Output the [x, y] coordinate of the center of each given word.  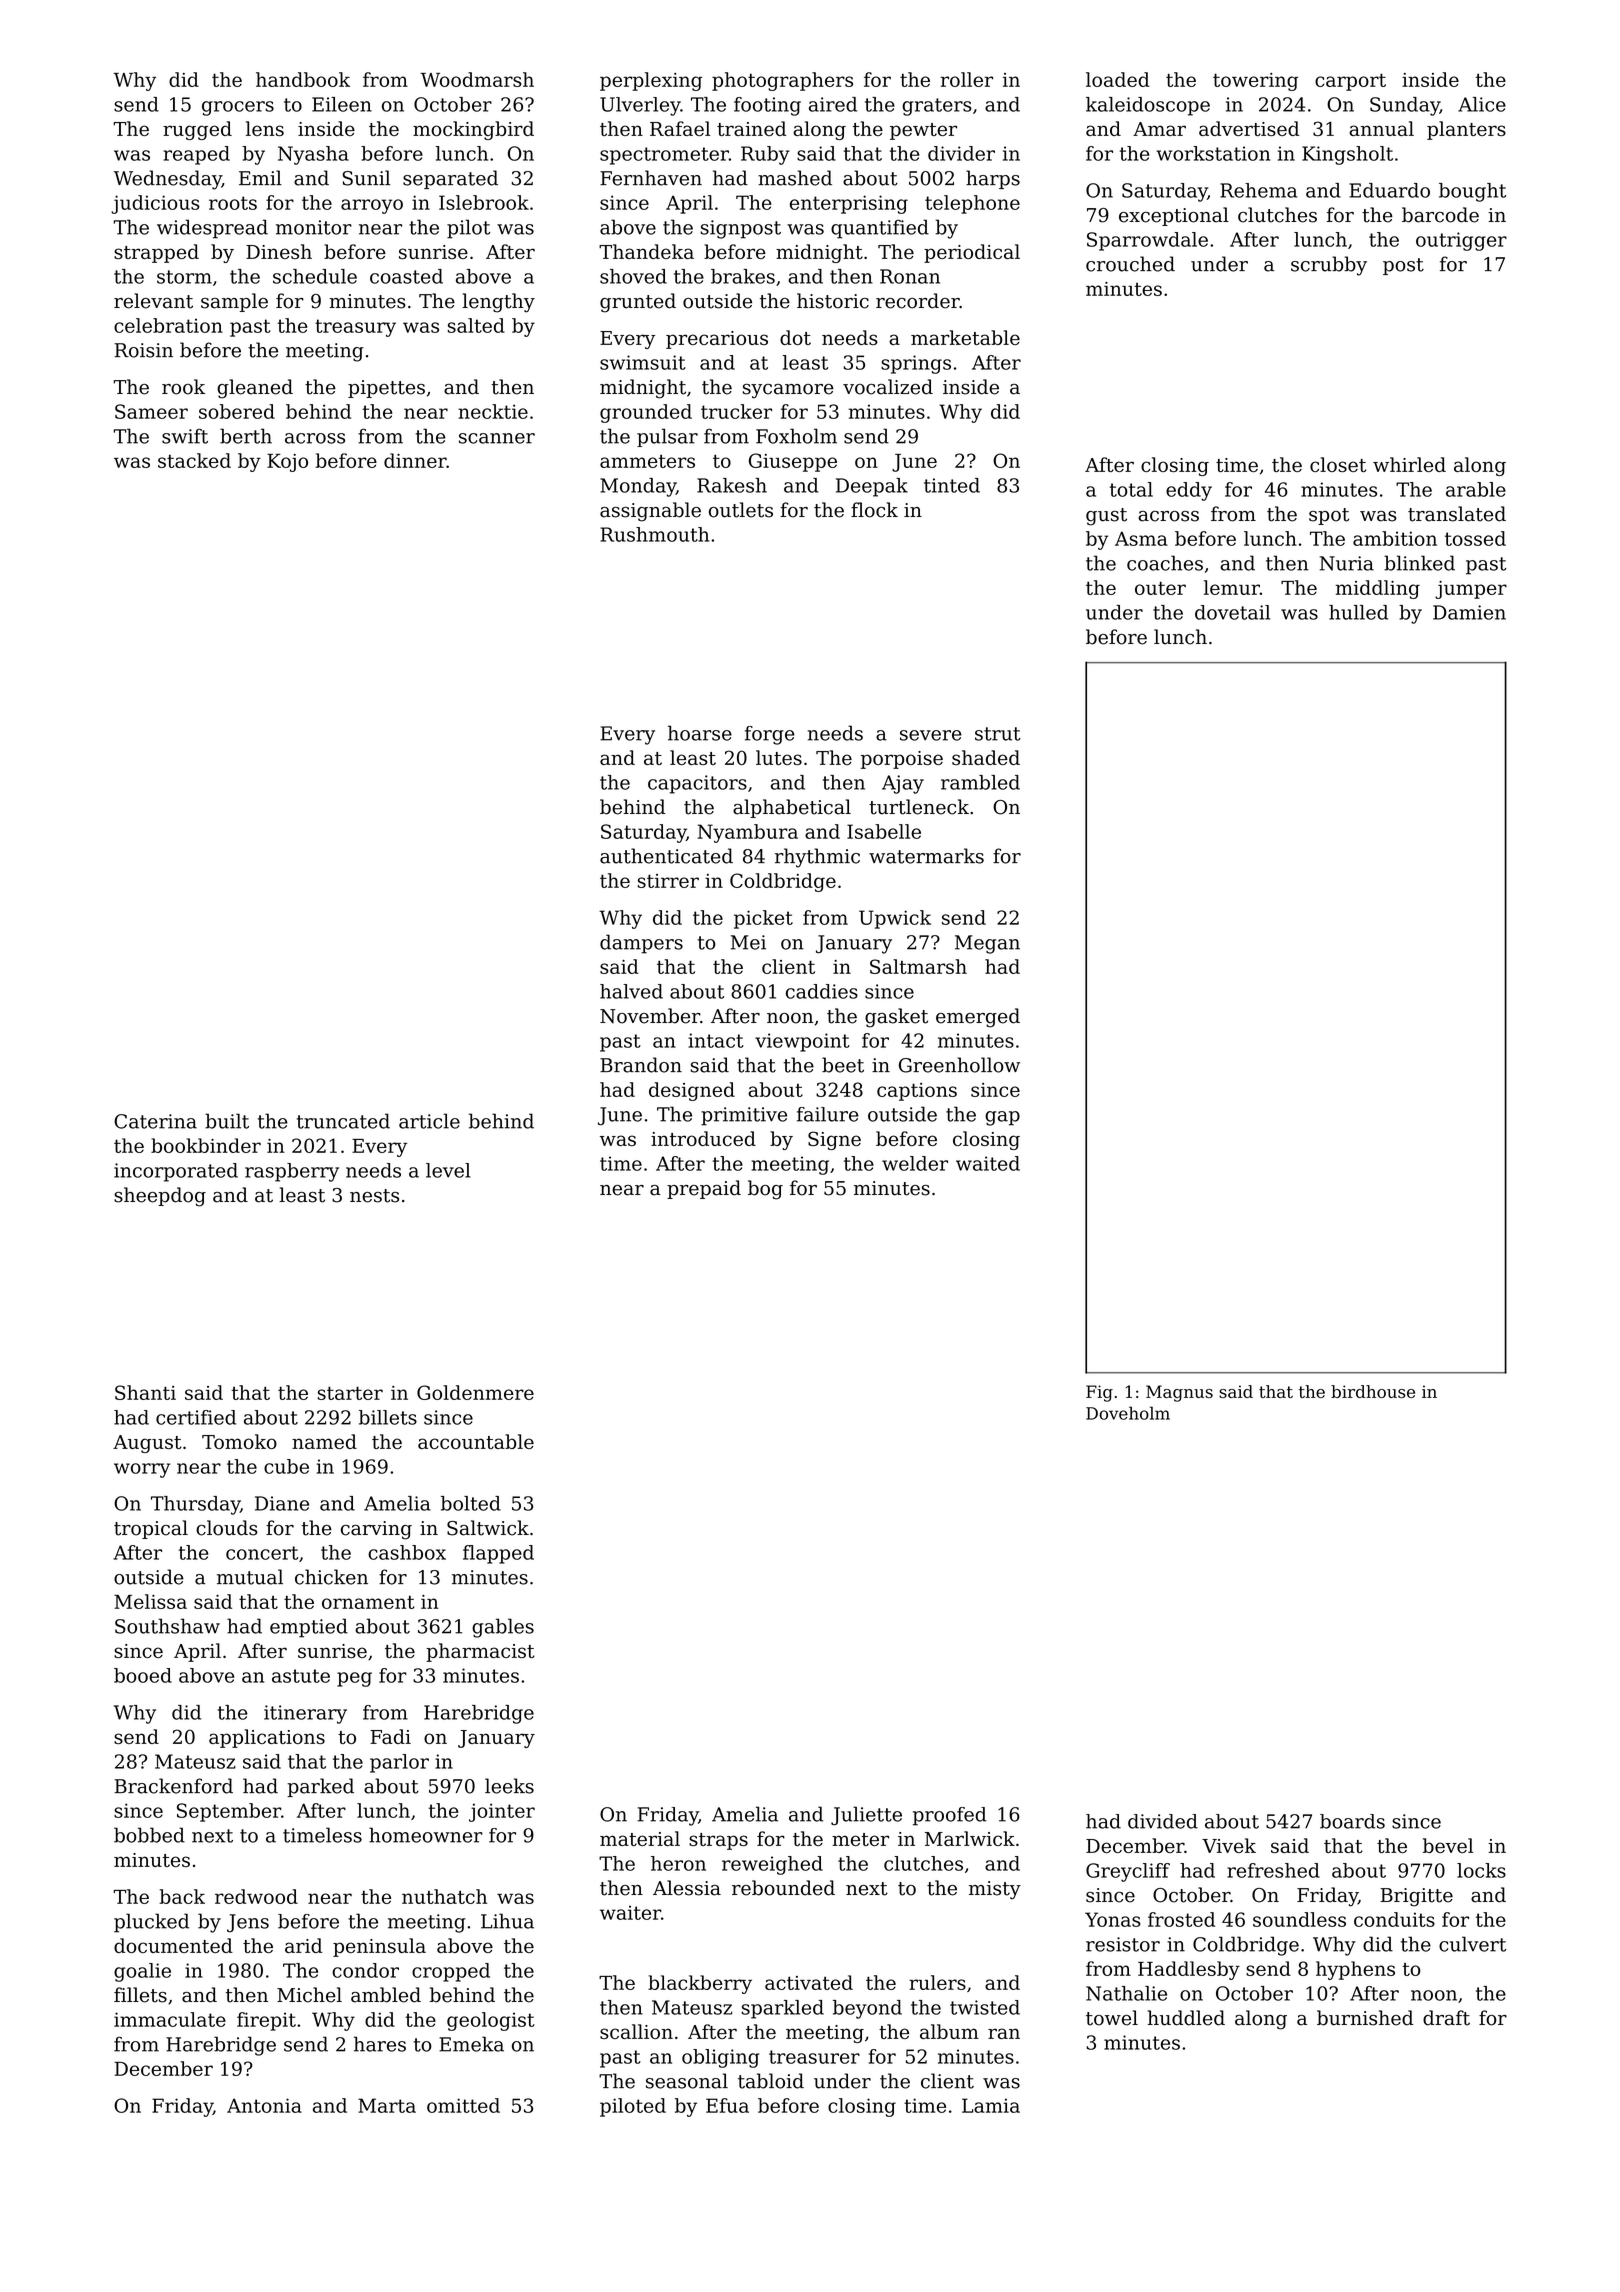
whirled [1409, 464]
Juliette [866, 1816]
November [650, 1016]
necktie [493, 411]
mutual [250, 1577]
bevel [1448, 1845]
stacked [194, 460]
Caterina [155, 1121]
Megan [987, 944]
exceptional [1174, 216]
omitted [463, 2105]
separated [450, 179]
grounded [646, 413]
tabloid [771, 2081]
